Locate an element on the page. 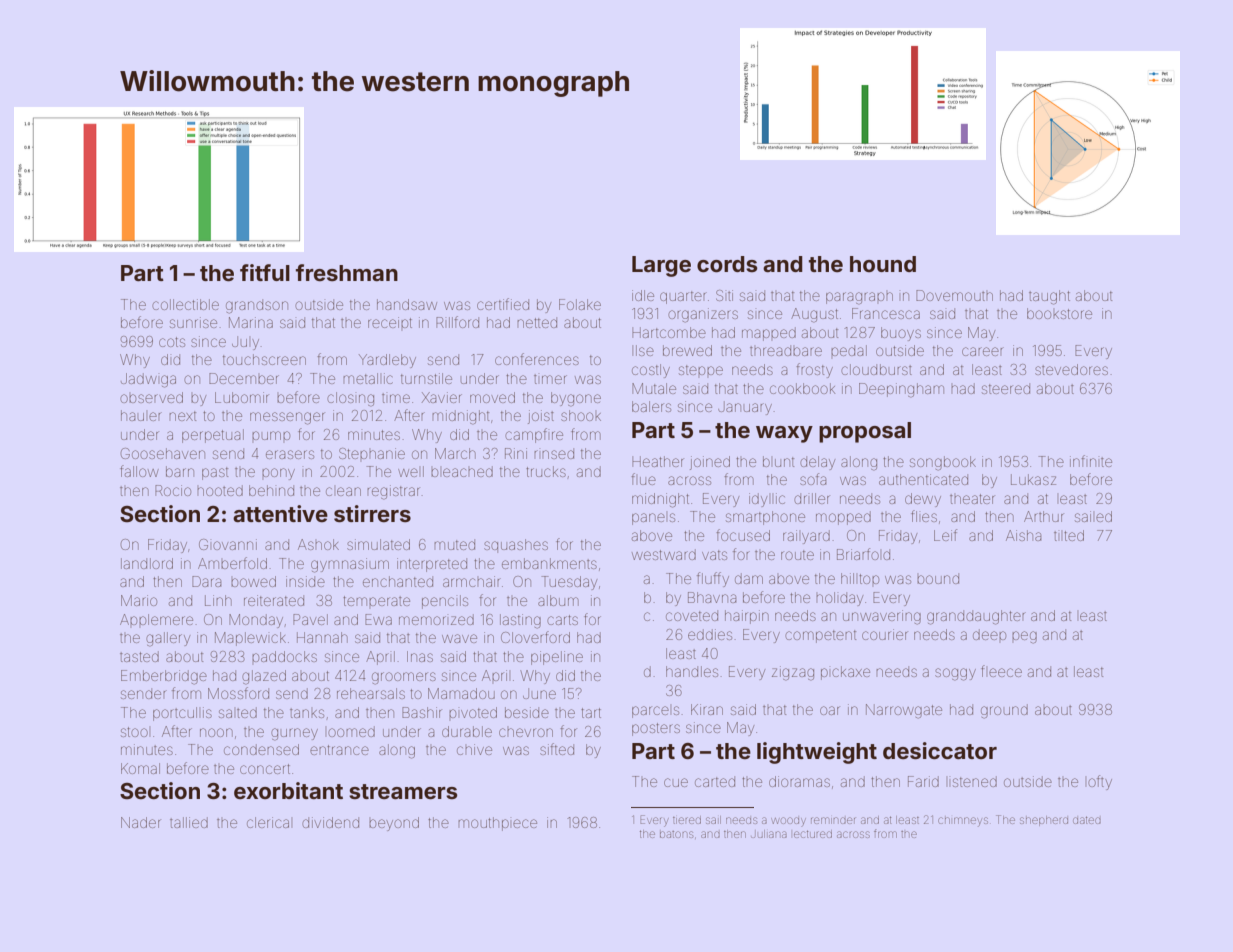 The image size is (1233, 952). desiccator is located at coordinates (940, 750).
